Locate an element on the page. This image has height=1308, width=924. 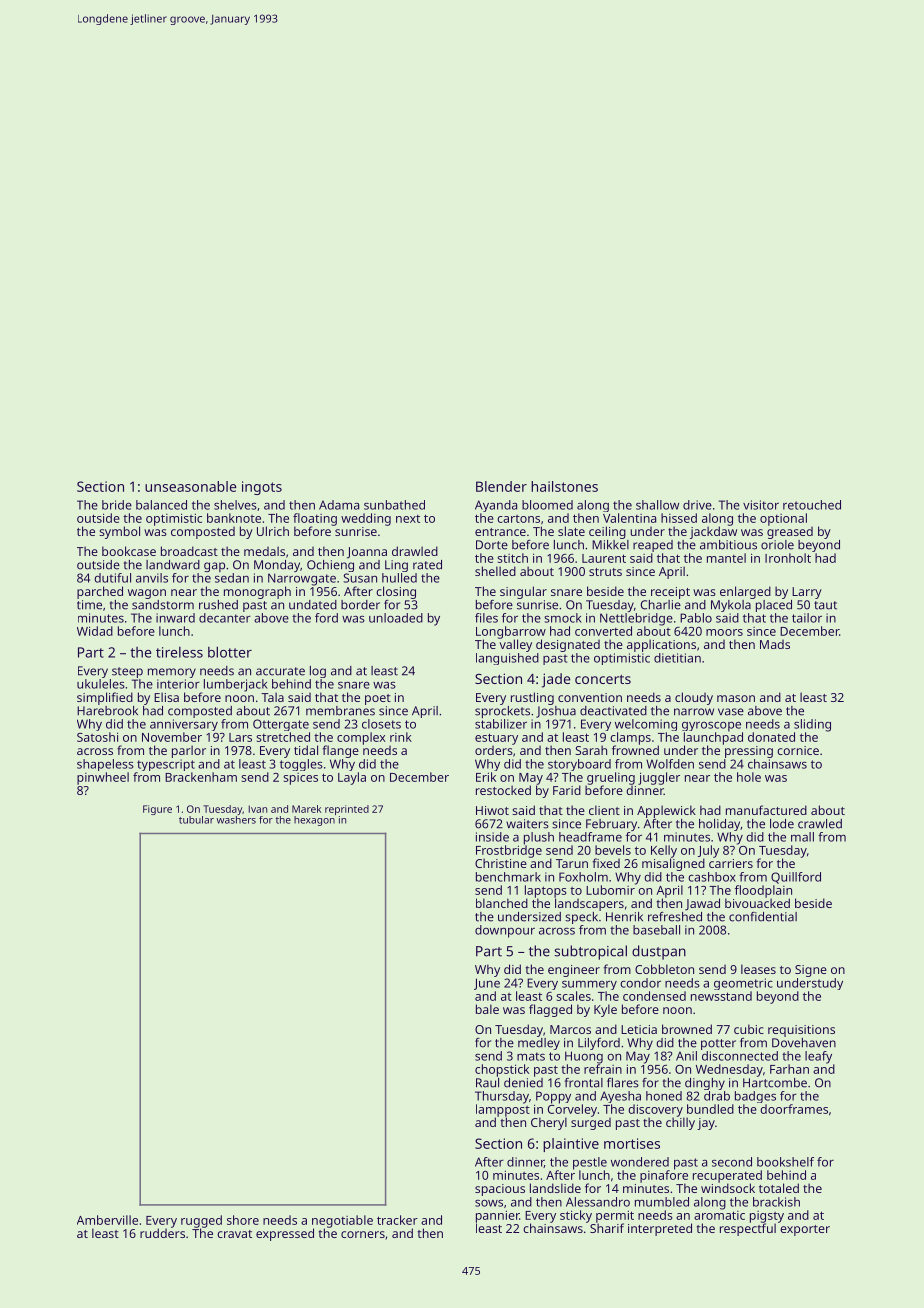
medley is located at coordinates (539, 1044).
